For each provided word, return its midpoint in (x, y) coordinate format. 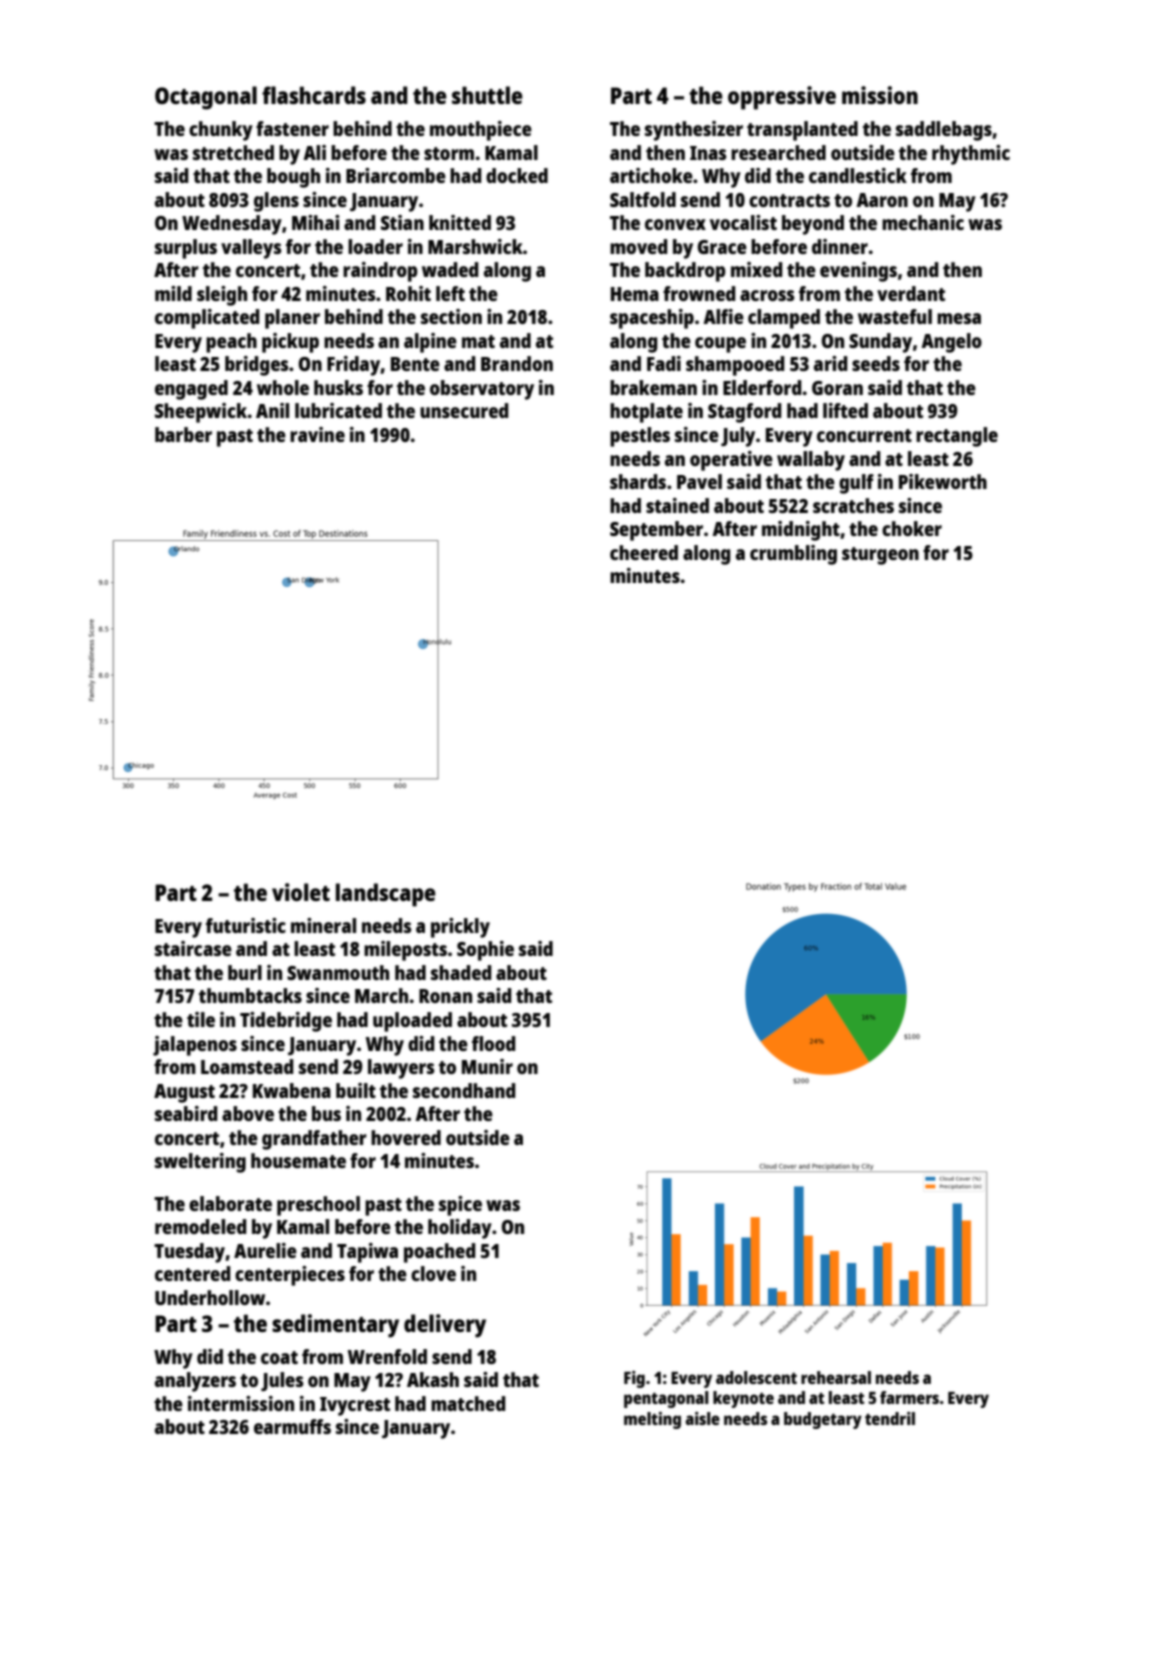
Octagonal (206, 98)
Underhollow (210, 1297)
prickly (460, 928)
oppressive (782, 98)
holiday (460, 1229)
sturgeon (880, 556)
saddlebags (944, 131)
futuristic (246, 925)
